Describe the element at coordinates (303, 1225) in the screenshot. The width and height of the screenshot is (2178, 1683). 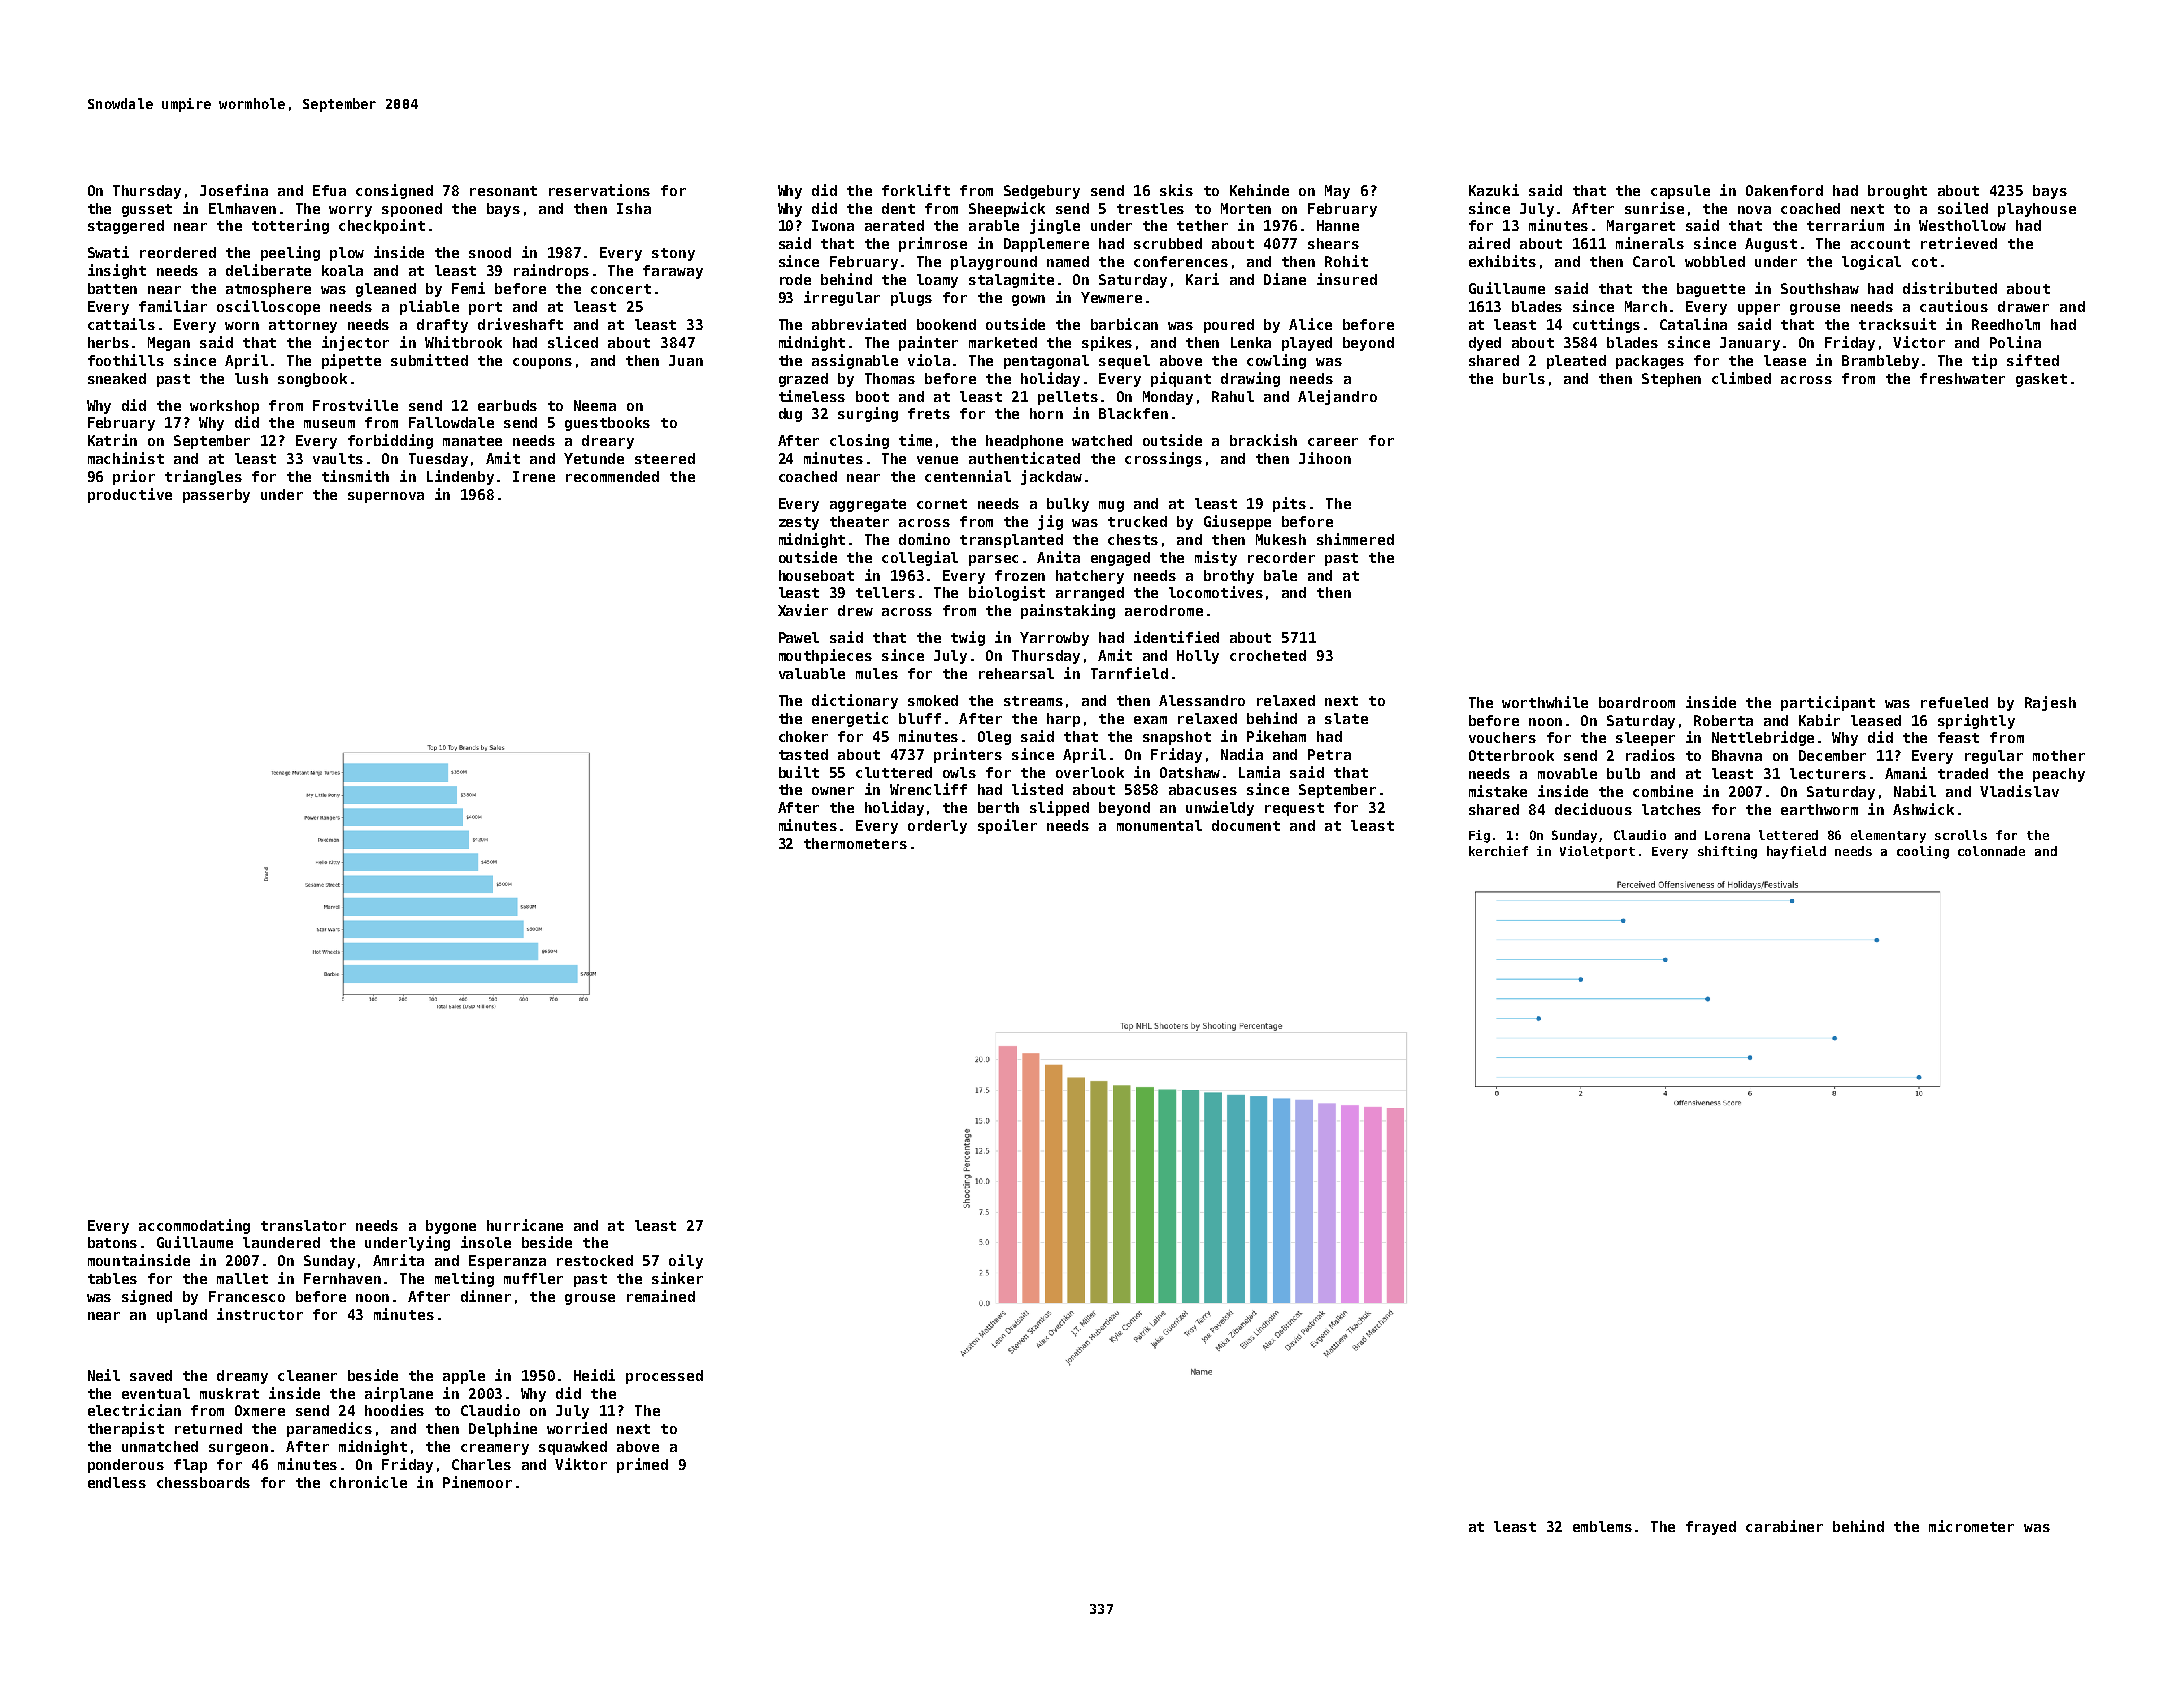
I see `translator` at that location.
